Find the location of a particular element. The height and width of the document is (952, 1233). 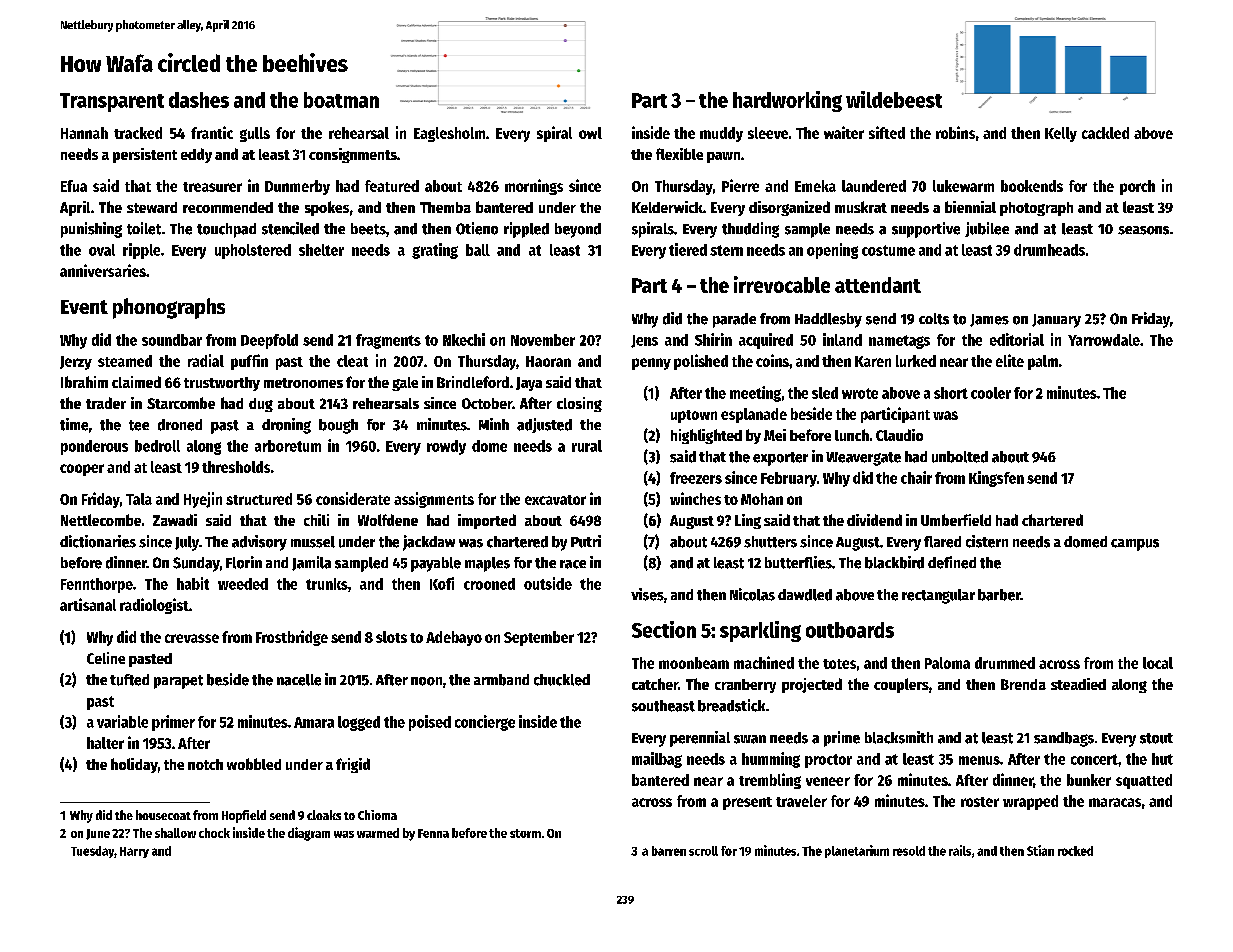

chili is located at coordinates (316, 520).
